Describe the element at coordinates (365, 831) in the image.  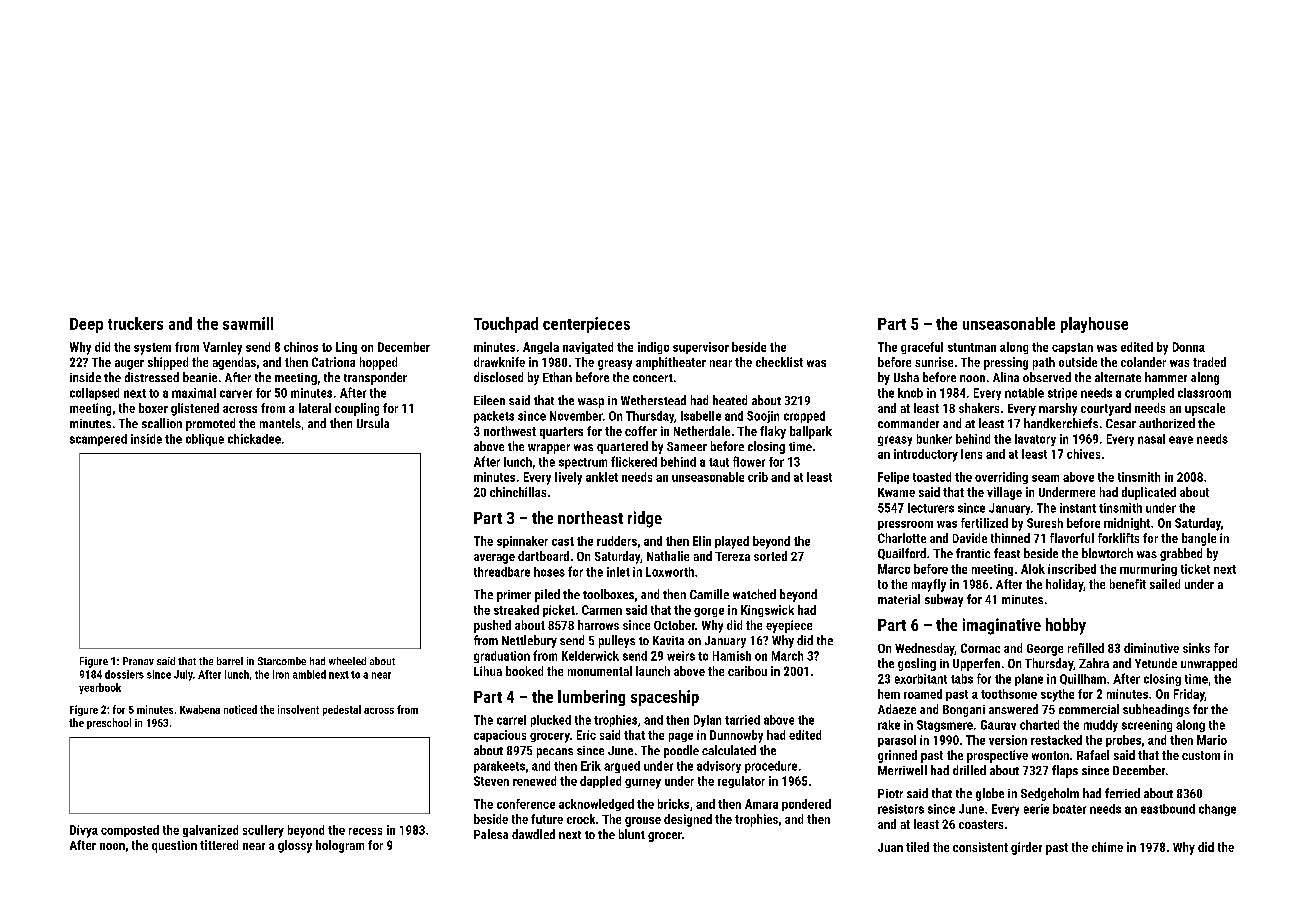
I see `recess` at that location.
